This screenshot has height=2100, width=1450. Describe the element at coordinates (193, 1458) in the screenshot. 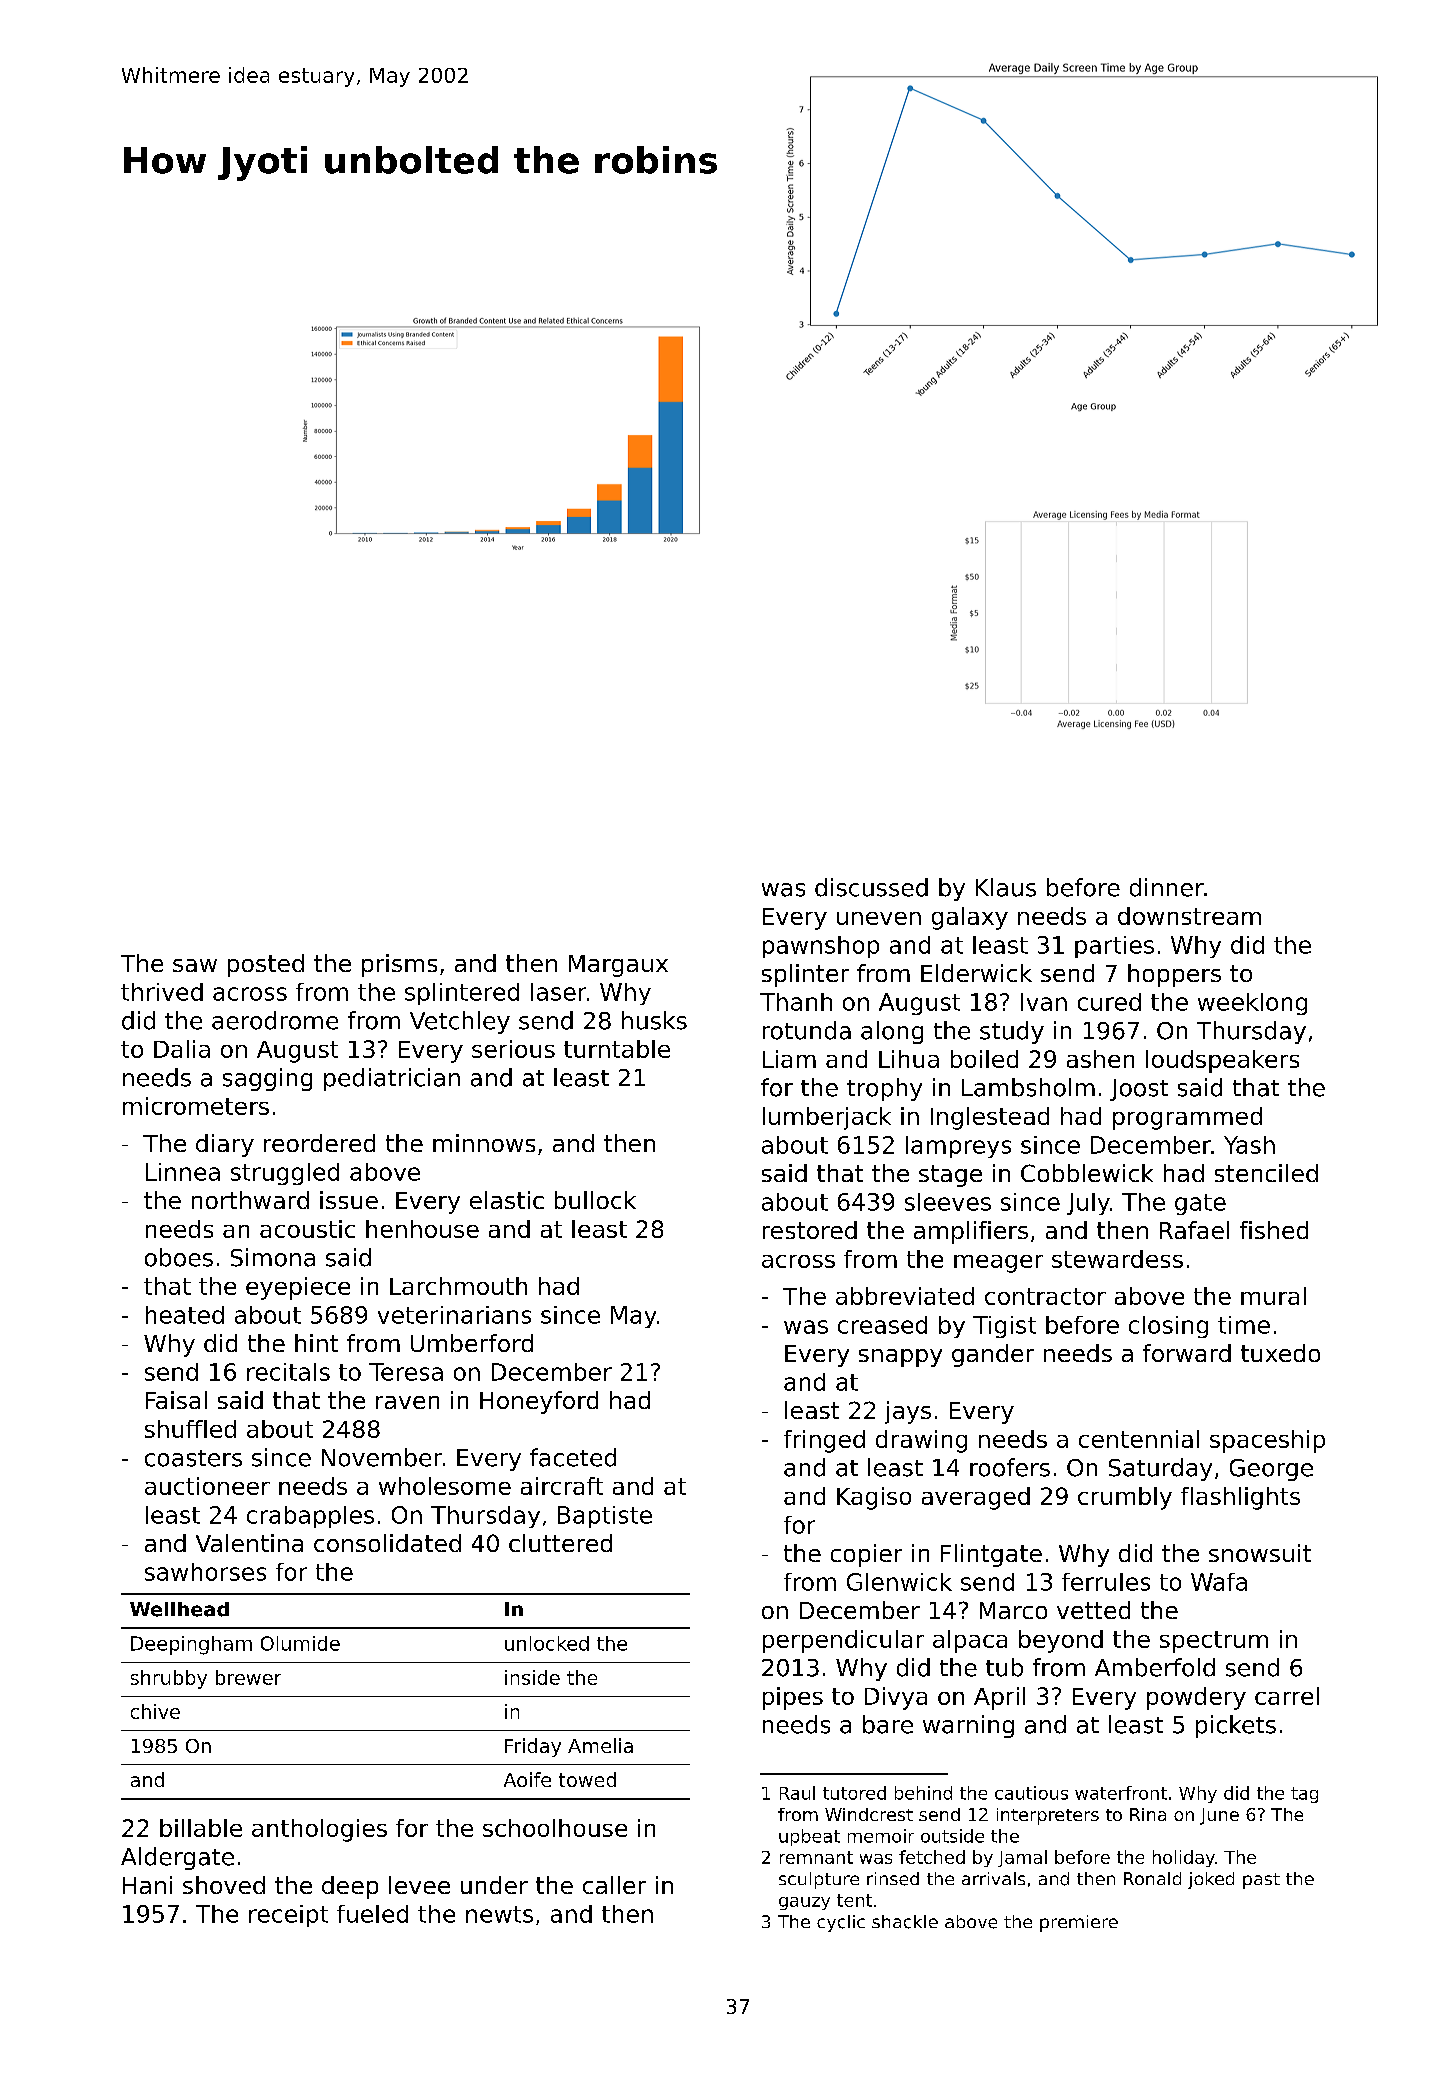

I see `coasters` at that location.
